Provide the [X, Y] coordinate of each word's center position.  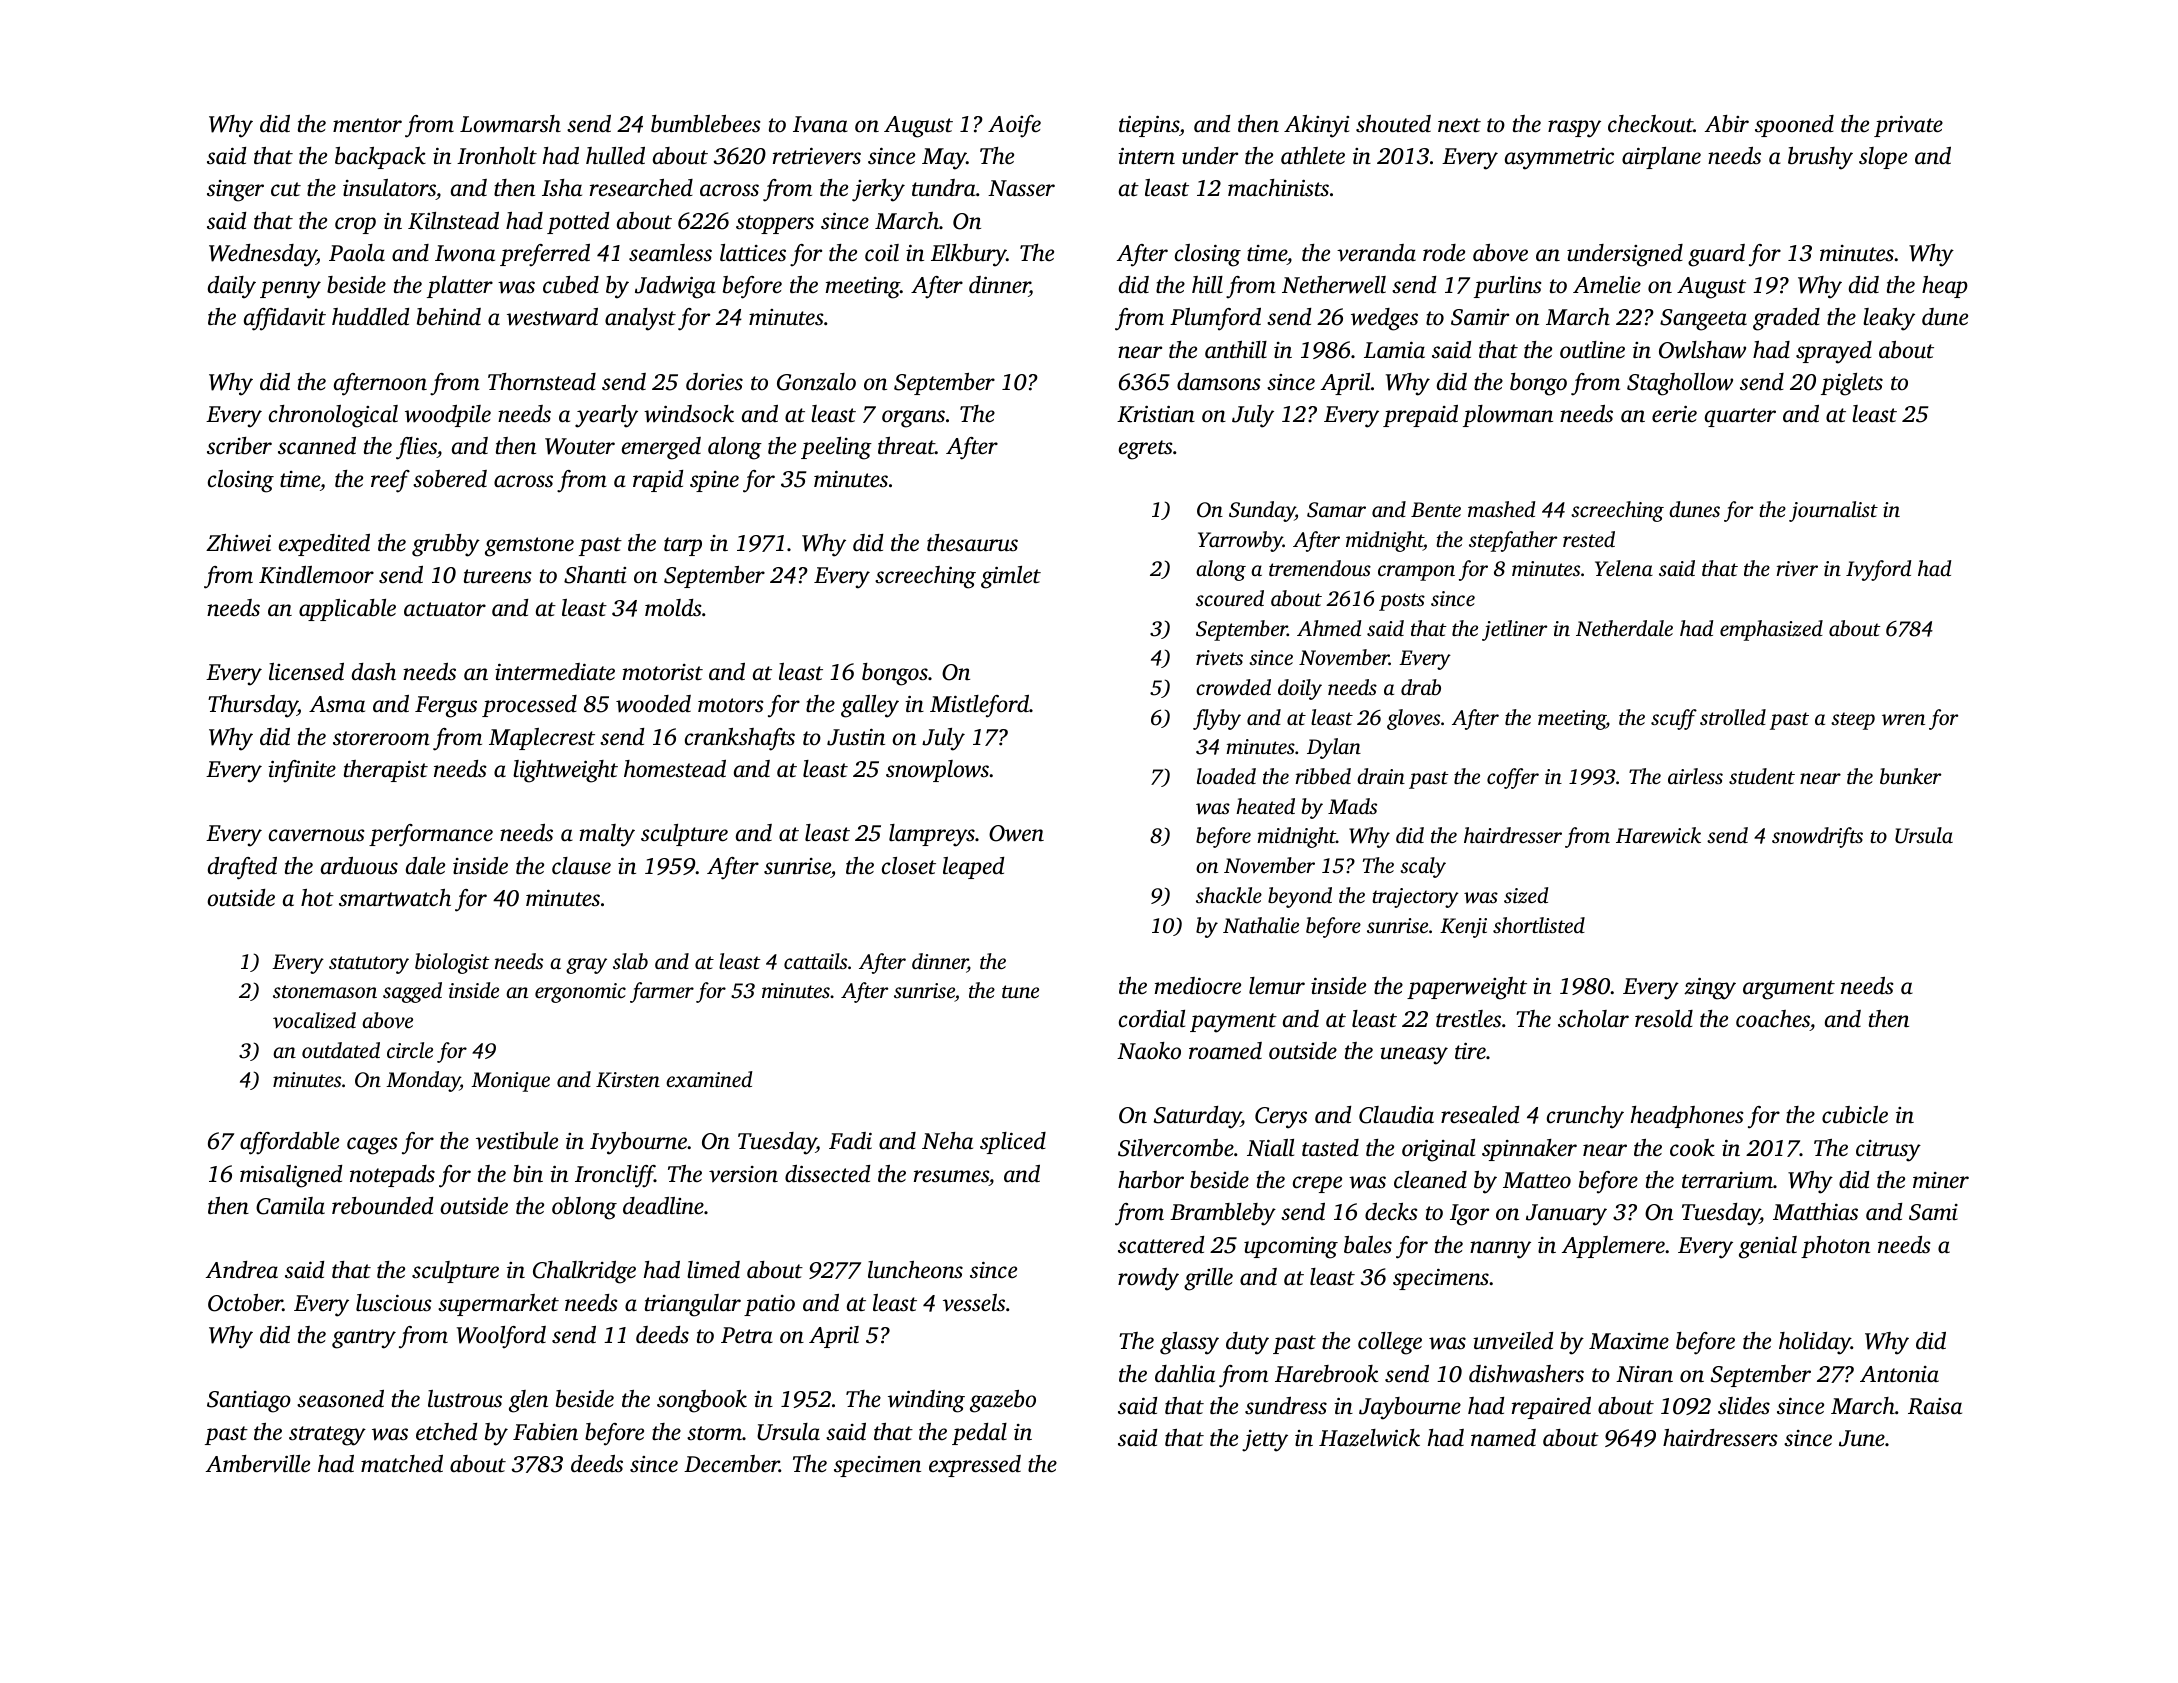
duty [1247, 1343]
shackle [1229, 895]
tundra [944, 188]
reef [390, 481]
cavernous [316, 835]
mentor [367, 125]
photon [1835, 1247]
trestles [1468, 1019]
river [1797, 568]
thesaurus [972, 543]
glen [528, 1401]
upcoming [1291, 1247]
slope [1883, 158]
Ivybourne [638, 1143]
